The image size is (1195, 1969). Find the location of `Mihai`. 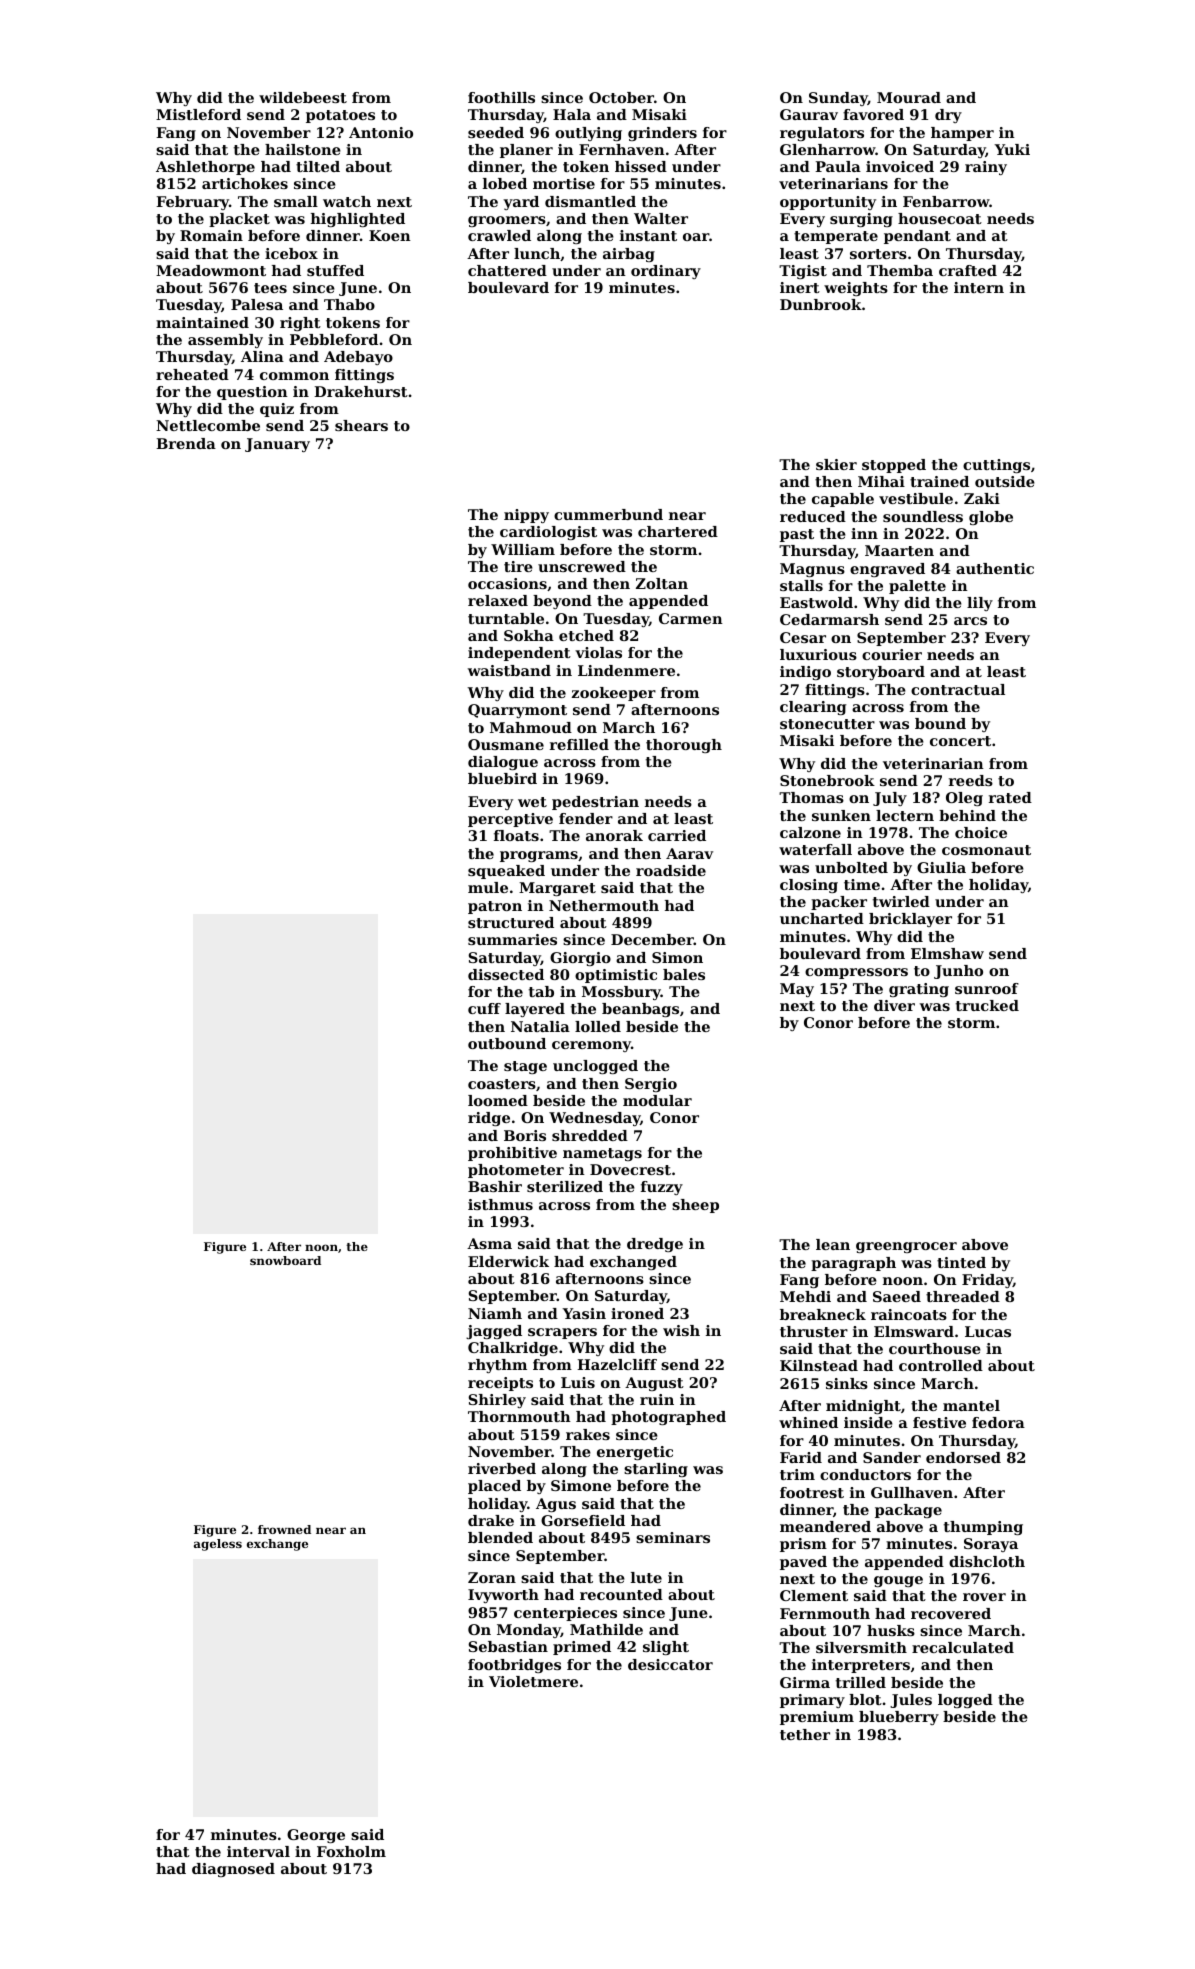

Mihai is located at coordinates (881, 481).
